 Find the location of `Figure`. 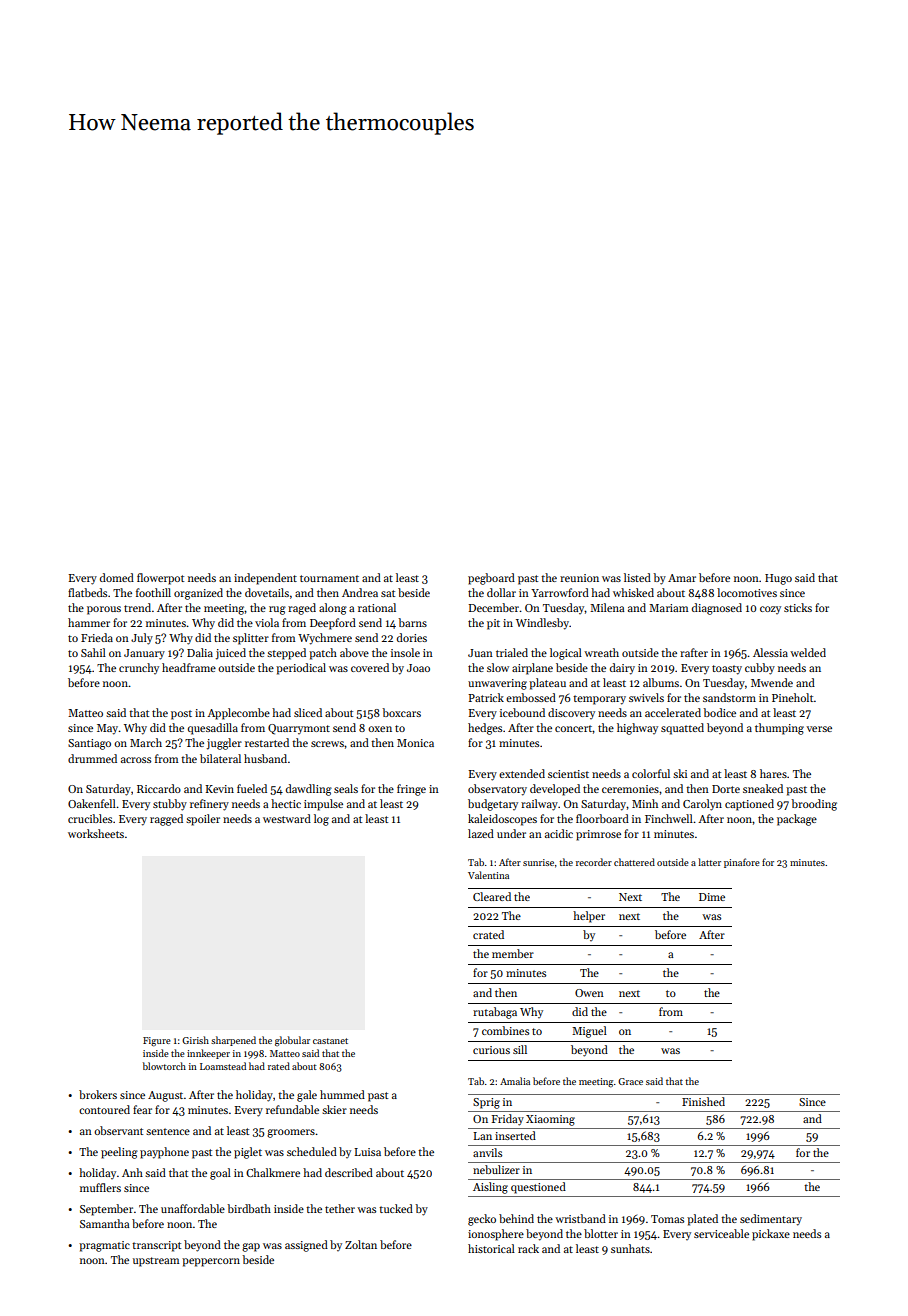

Figure is located at coordinates (157, 1042).
